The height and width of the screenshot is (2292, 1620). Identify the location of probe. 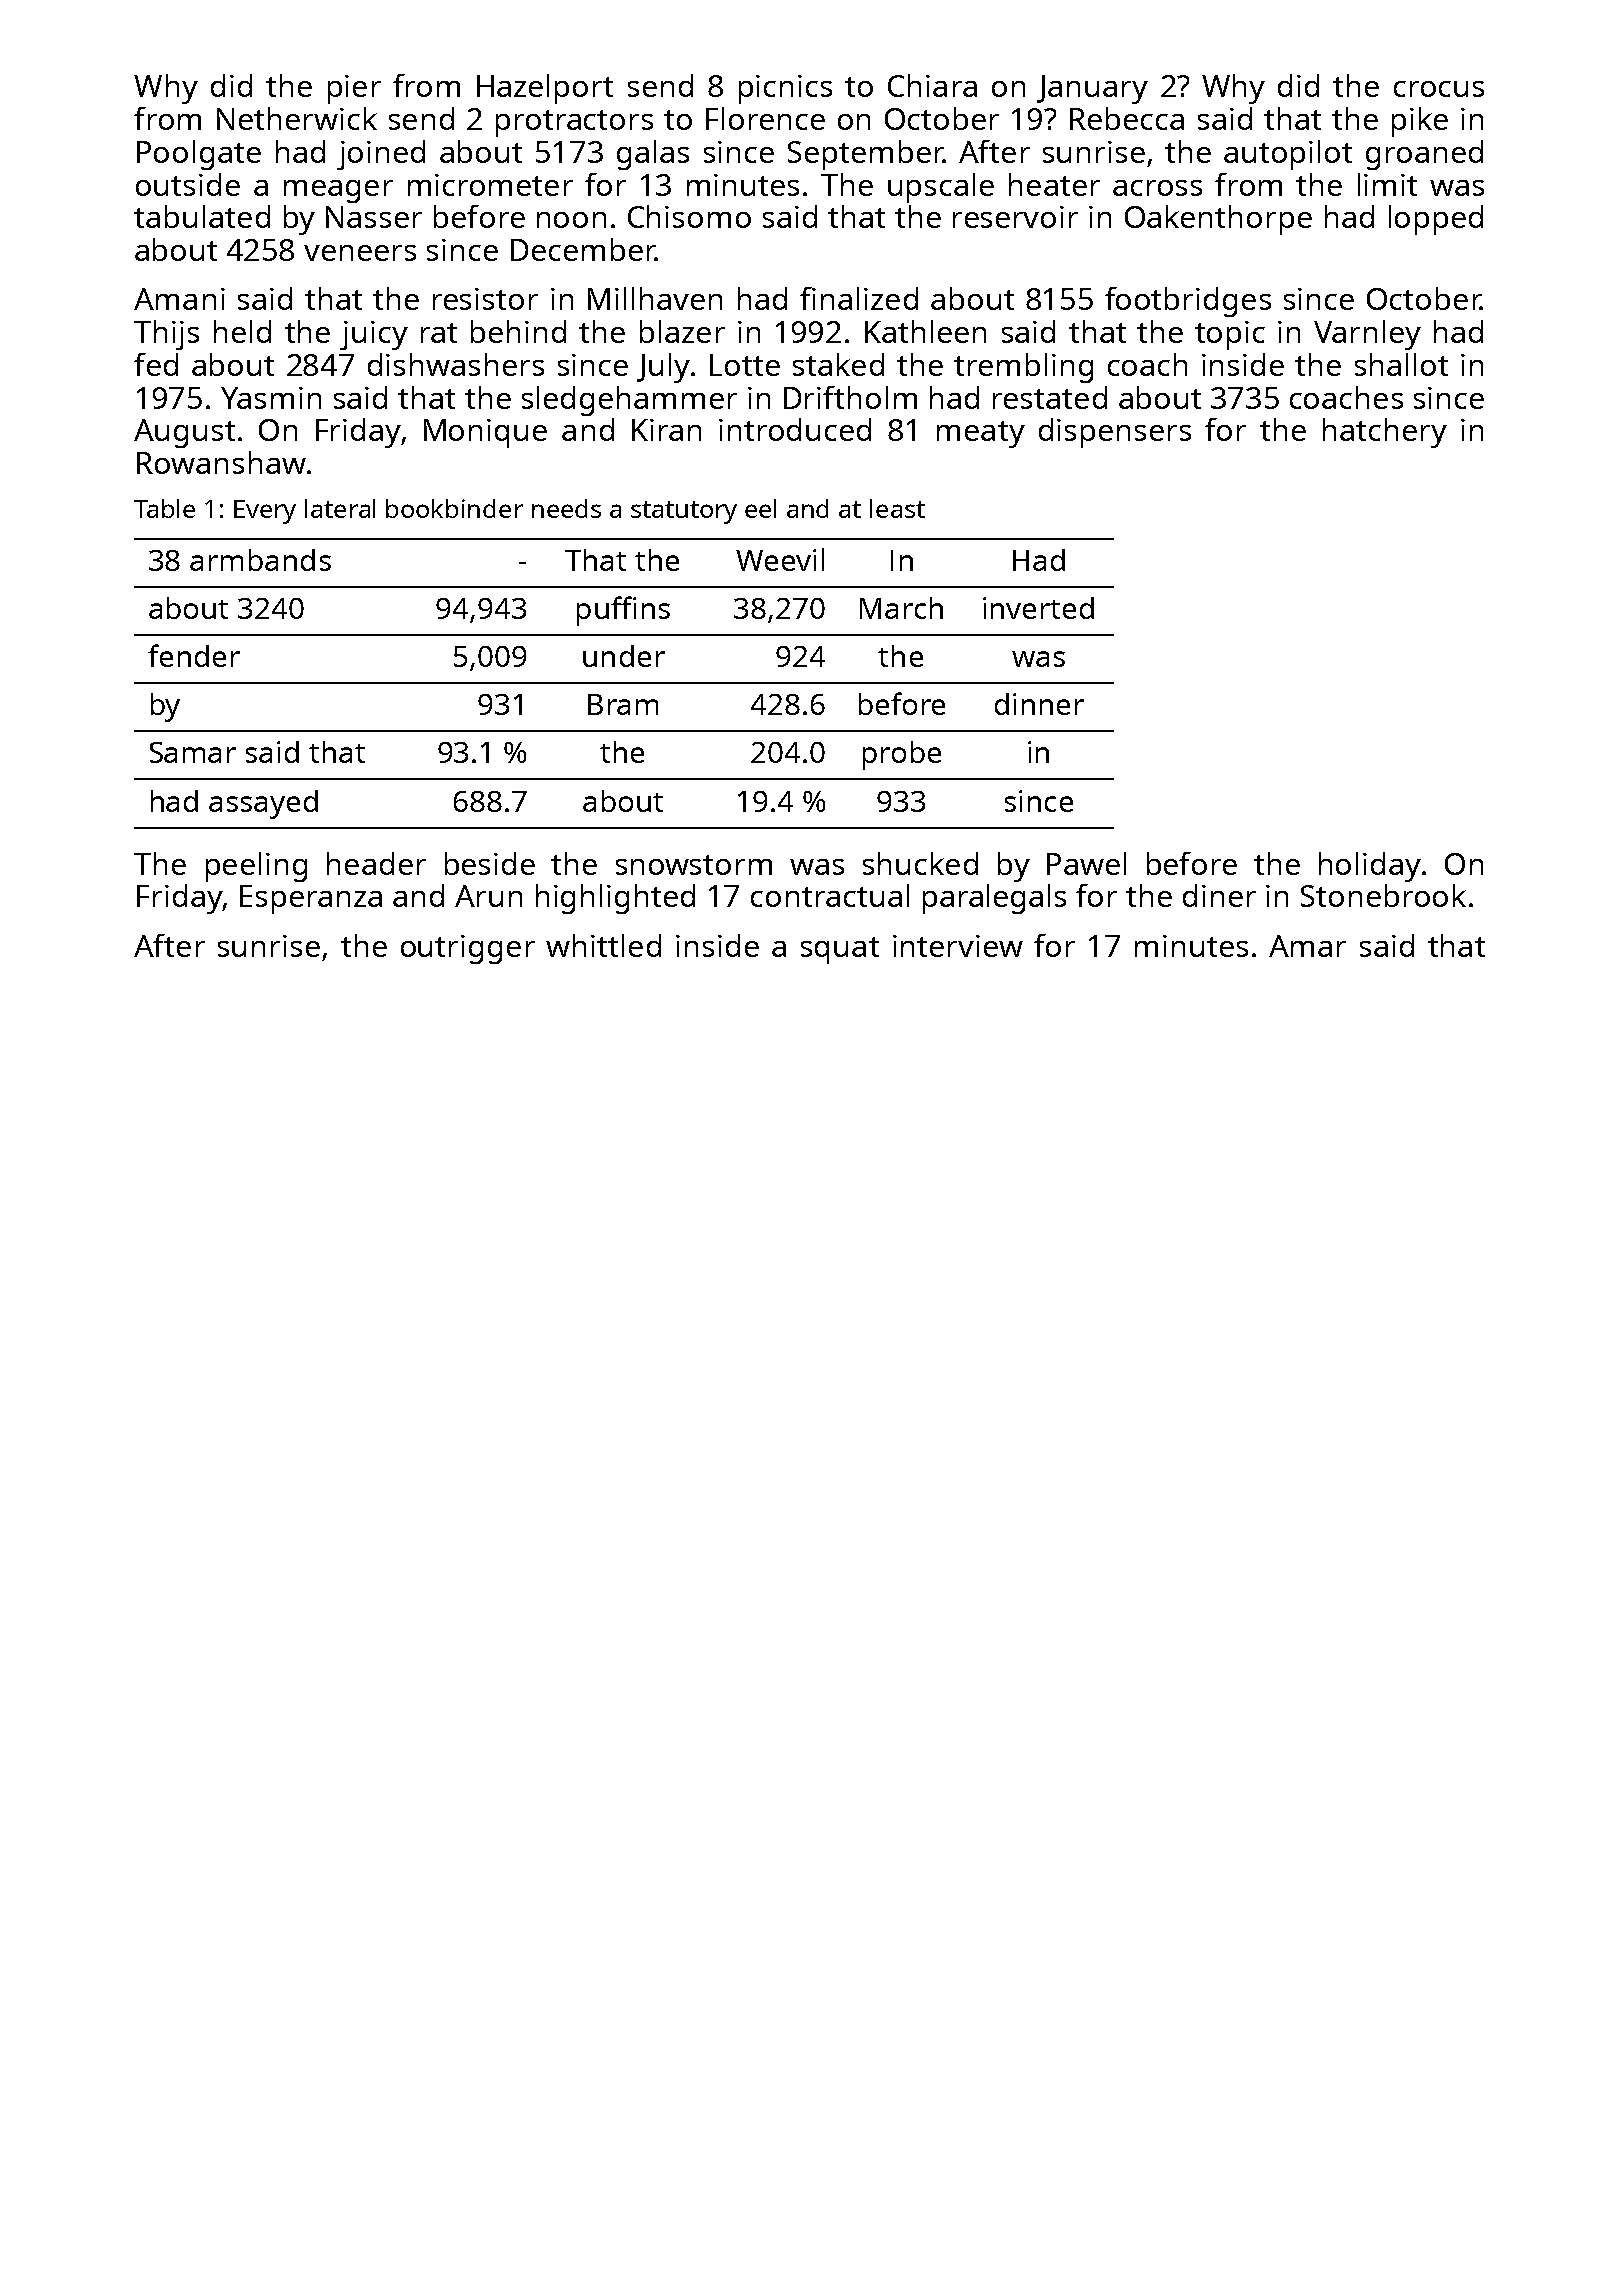
(902, 755).
